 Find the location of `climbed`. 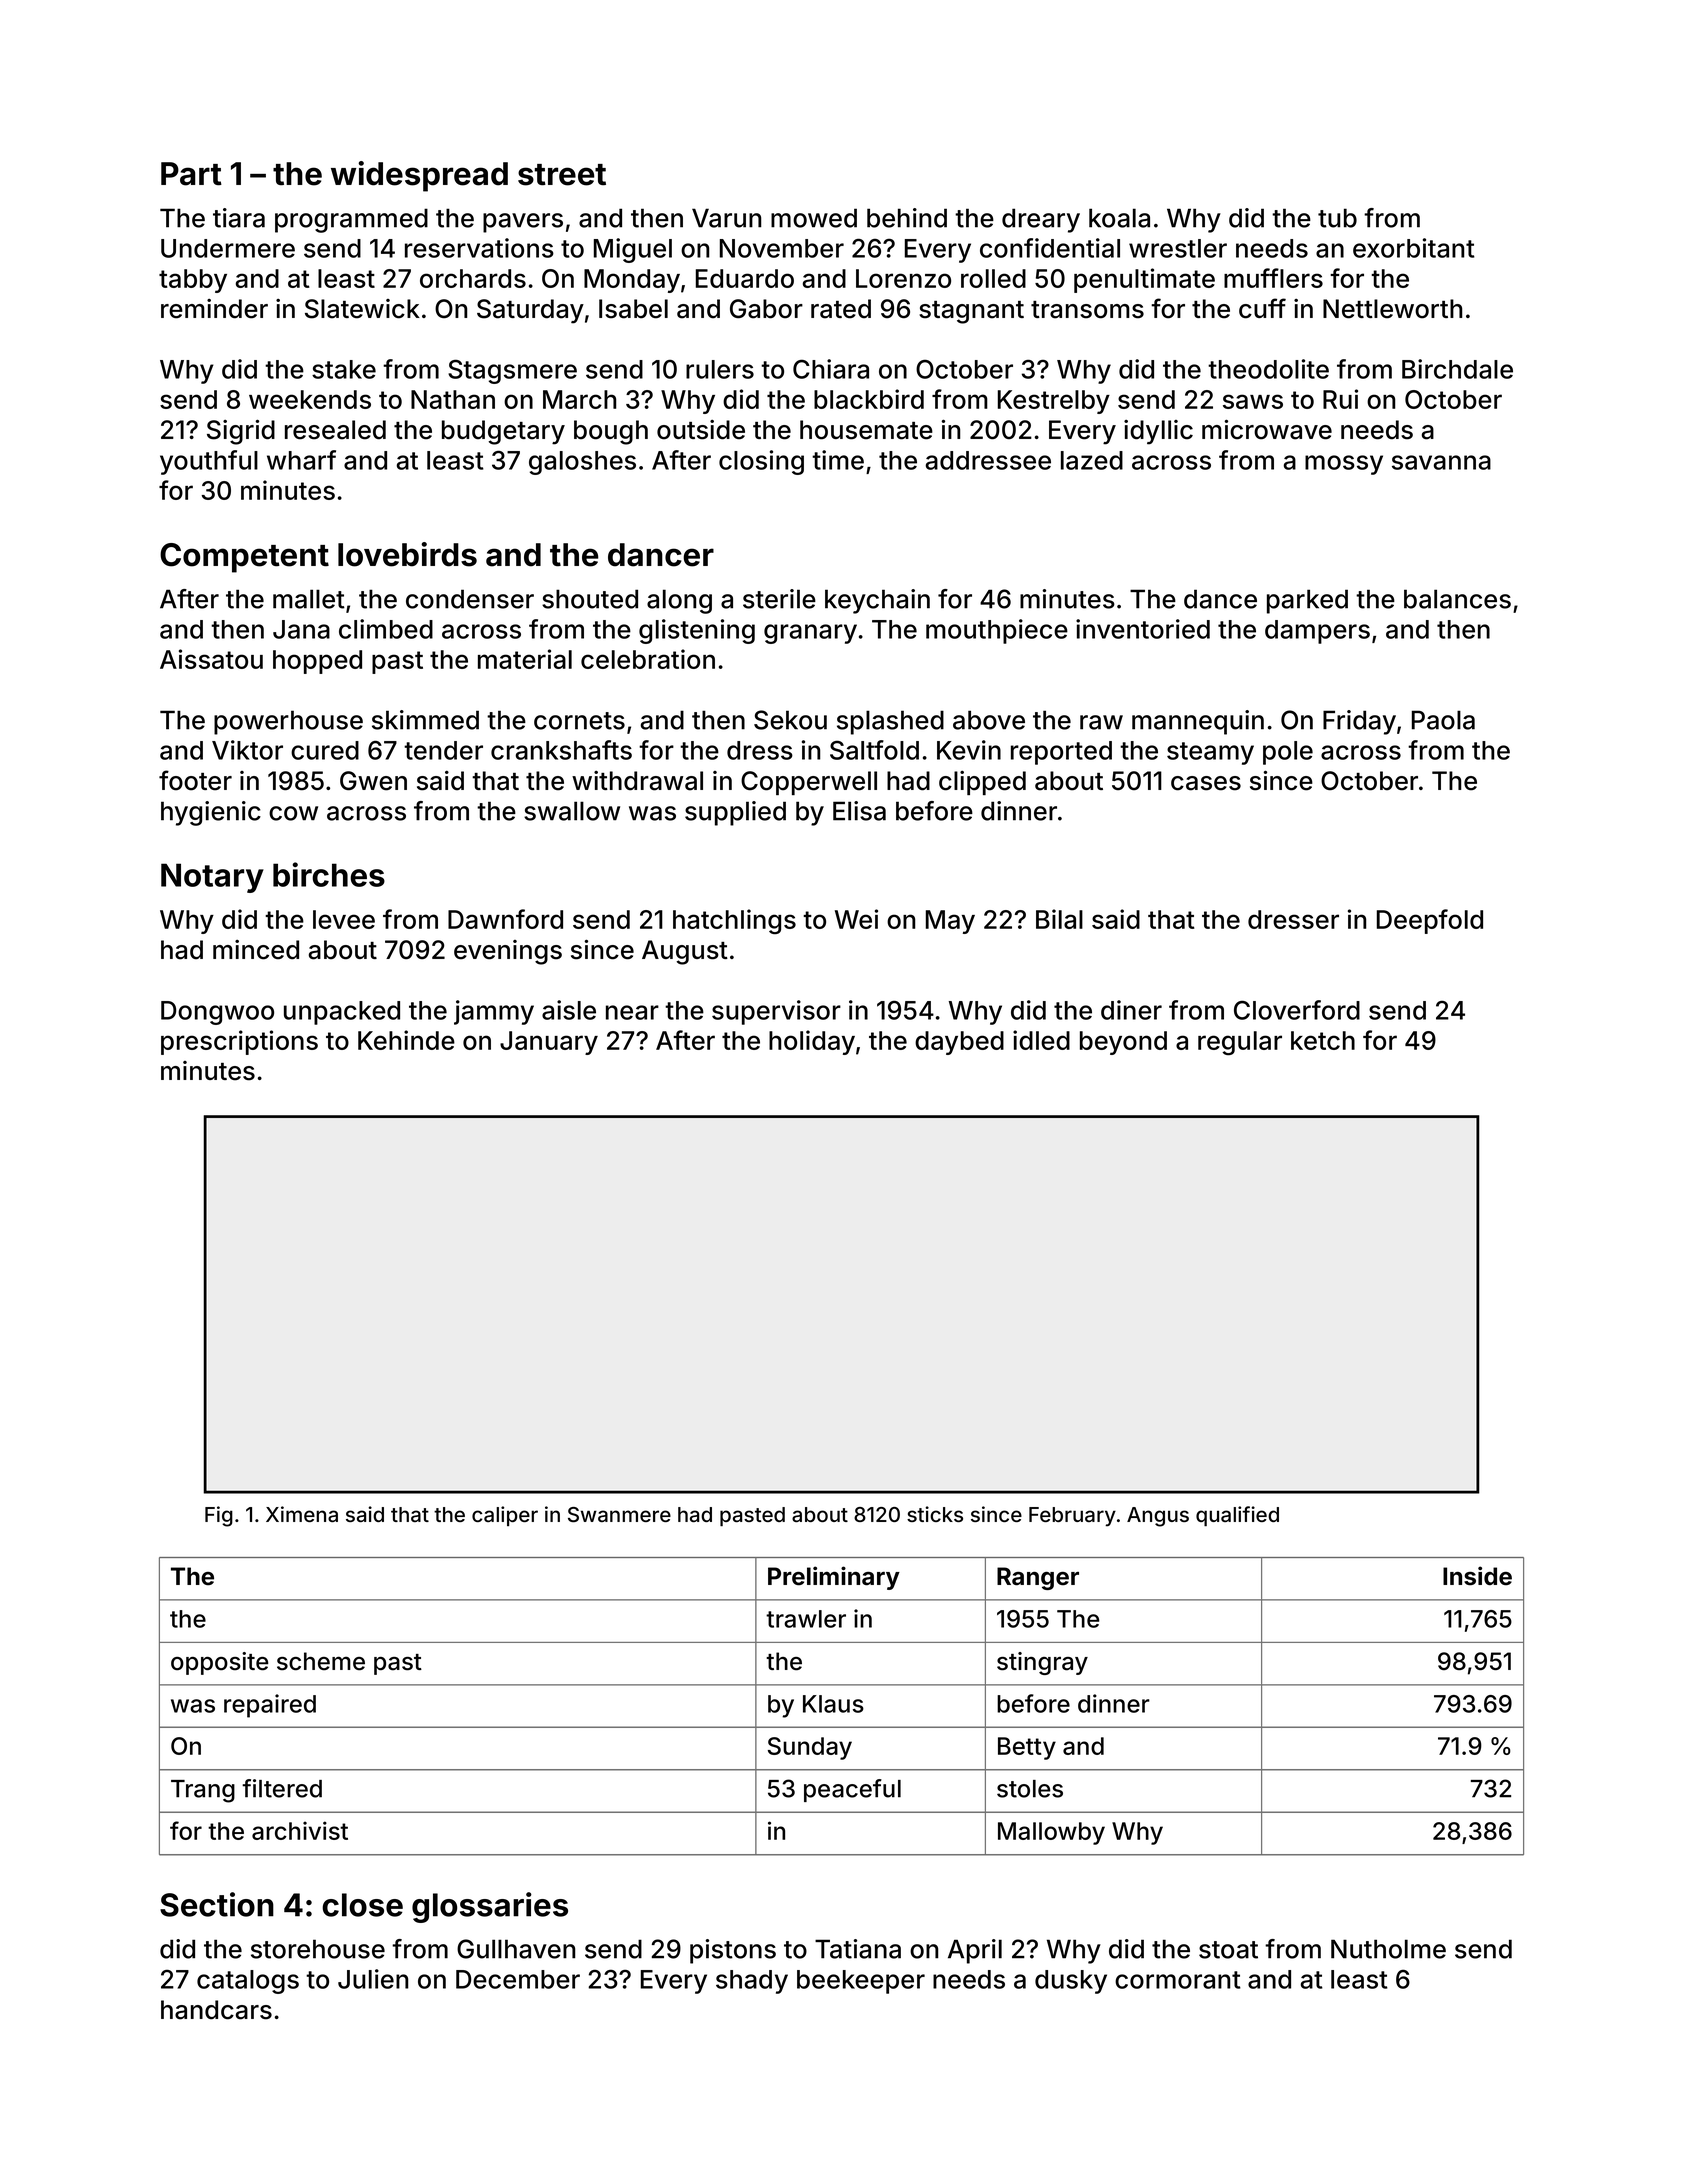

climbed is located at coordinates (386, 629).
